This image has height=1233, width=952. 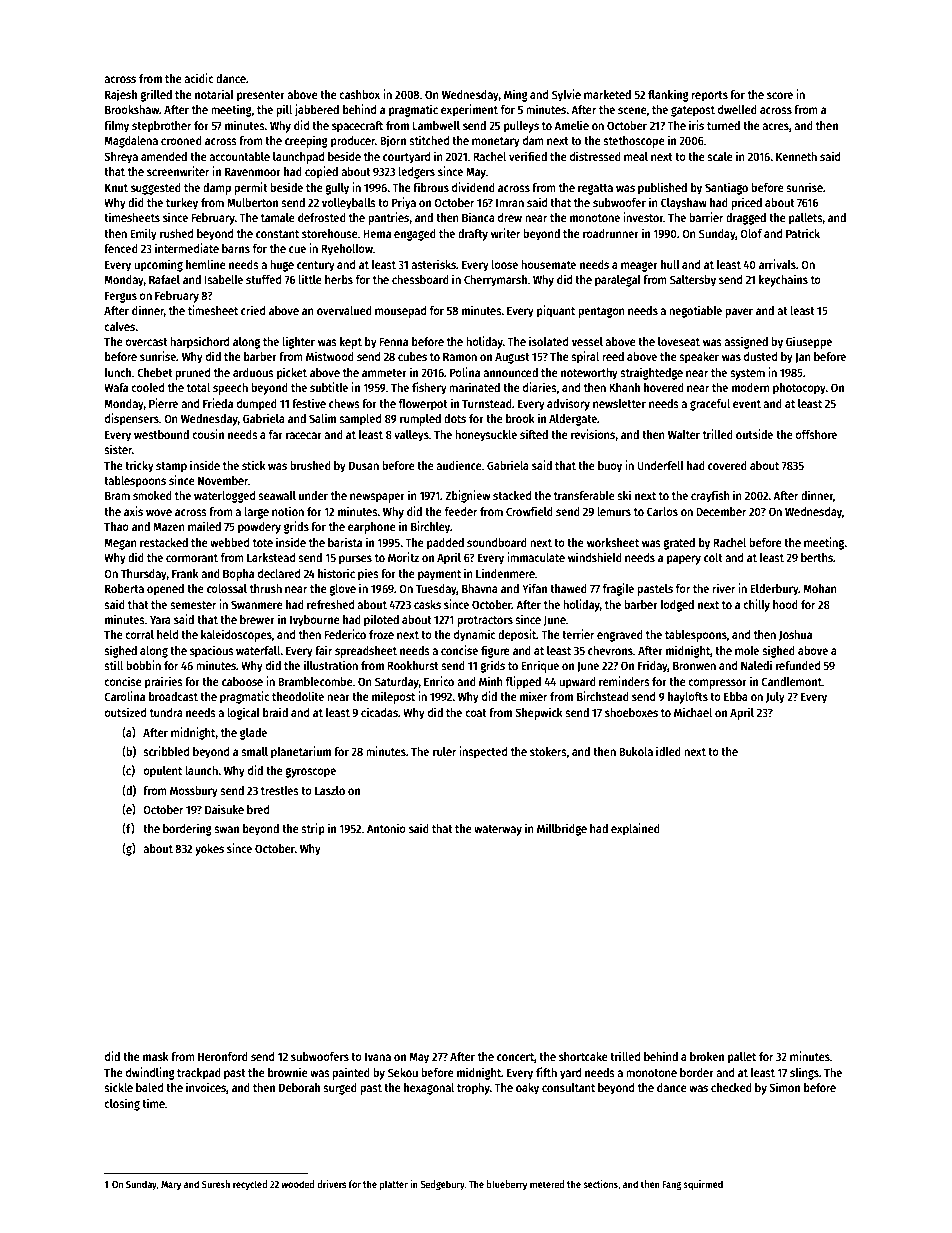 I want to click on Mazen, so click(x=169, y=526).
